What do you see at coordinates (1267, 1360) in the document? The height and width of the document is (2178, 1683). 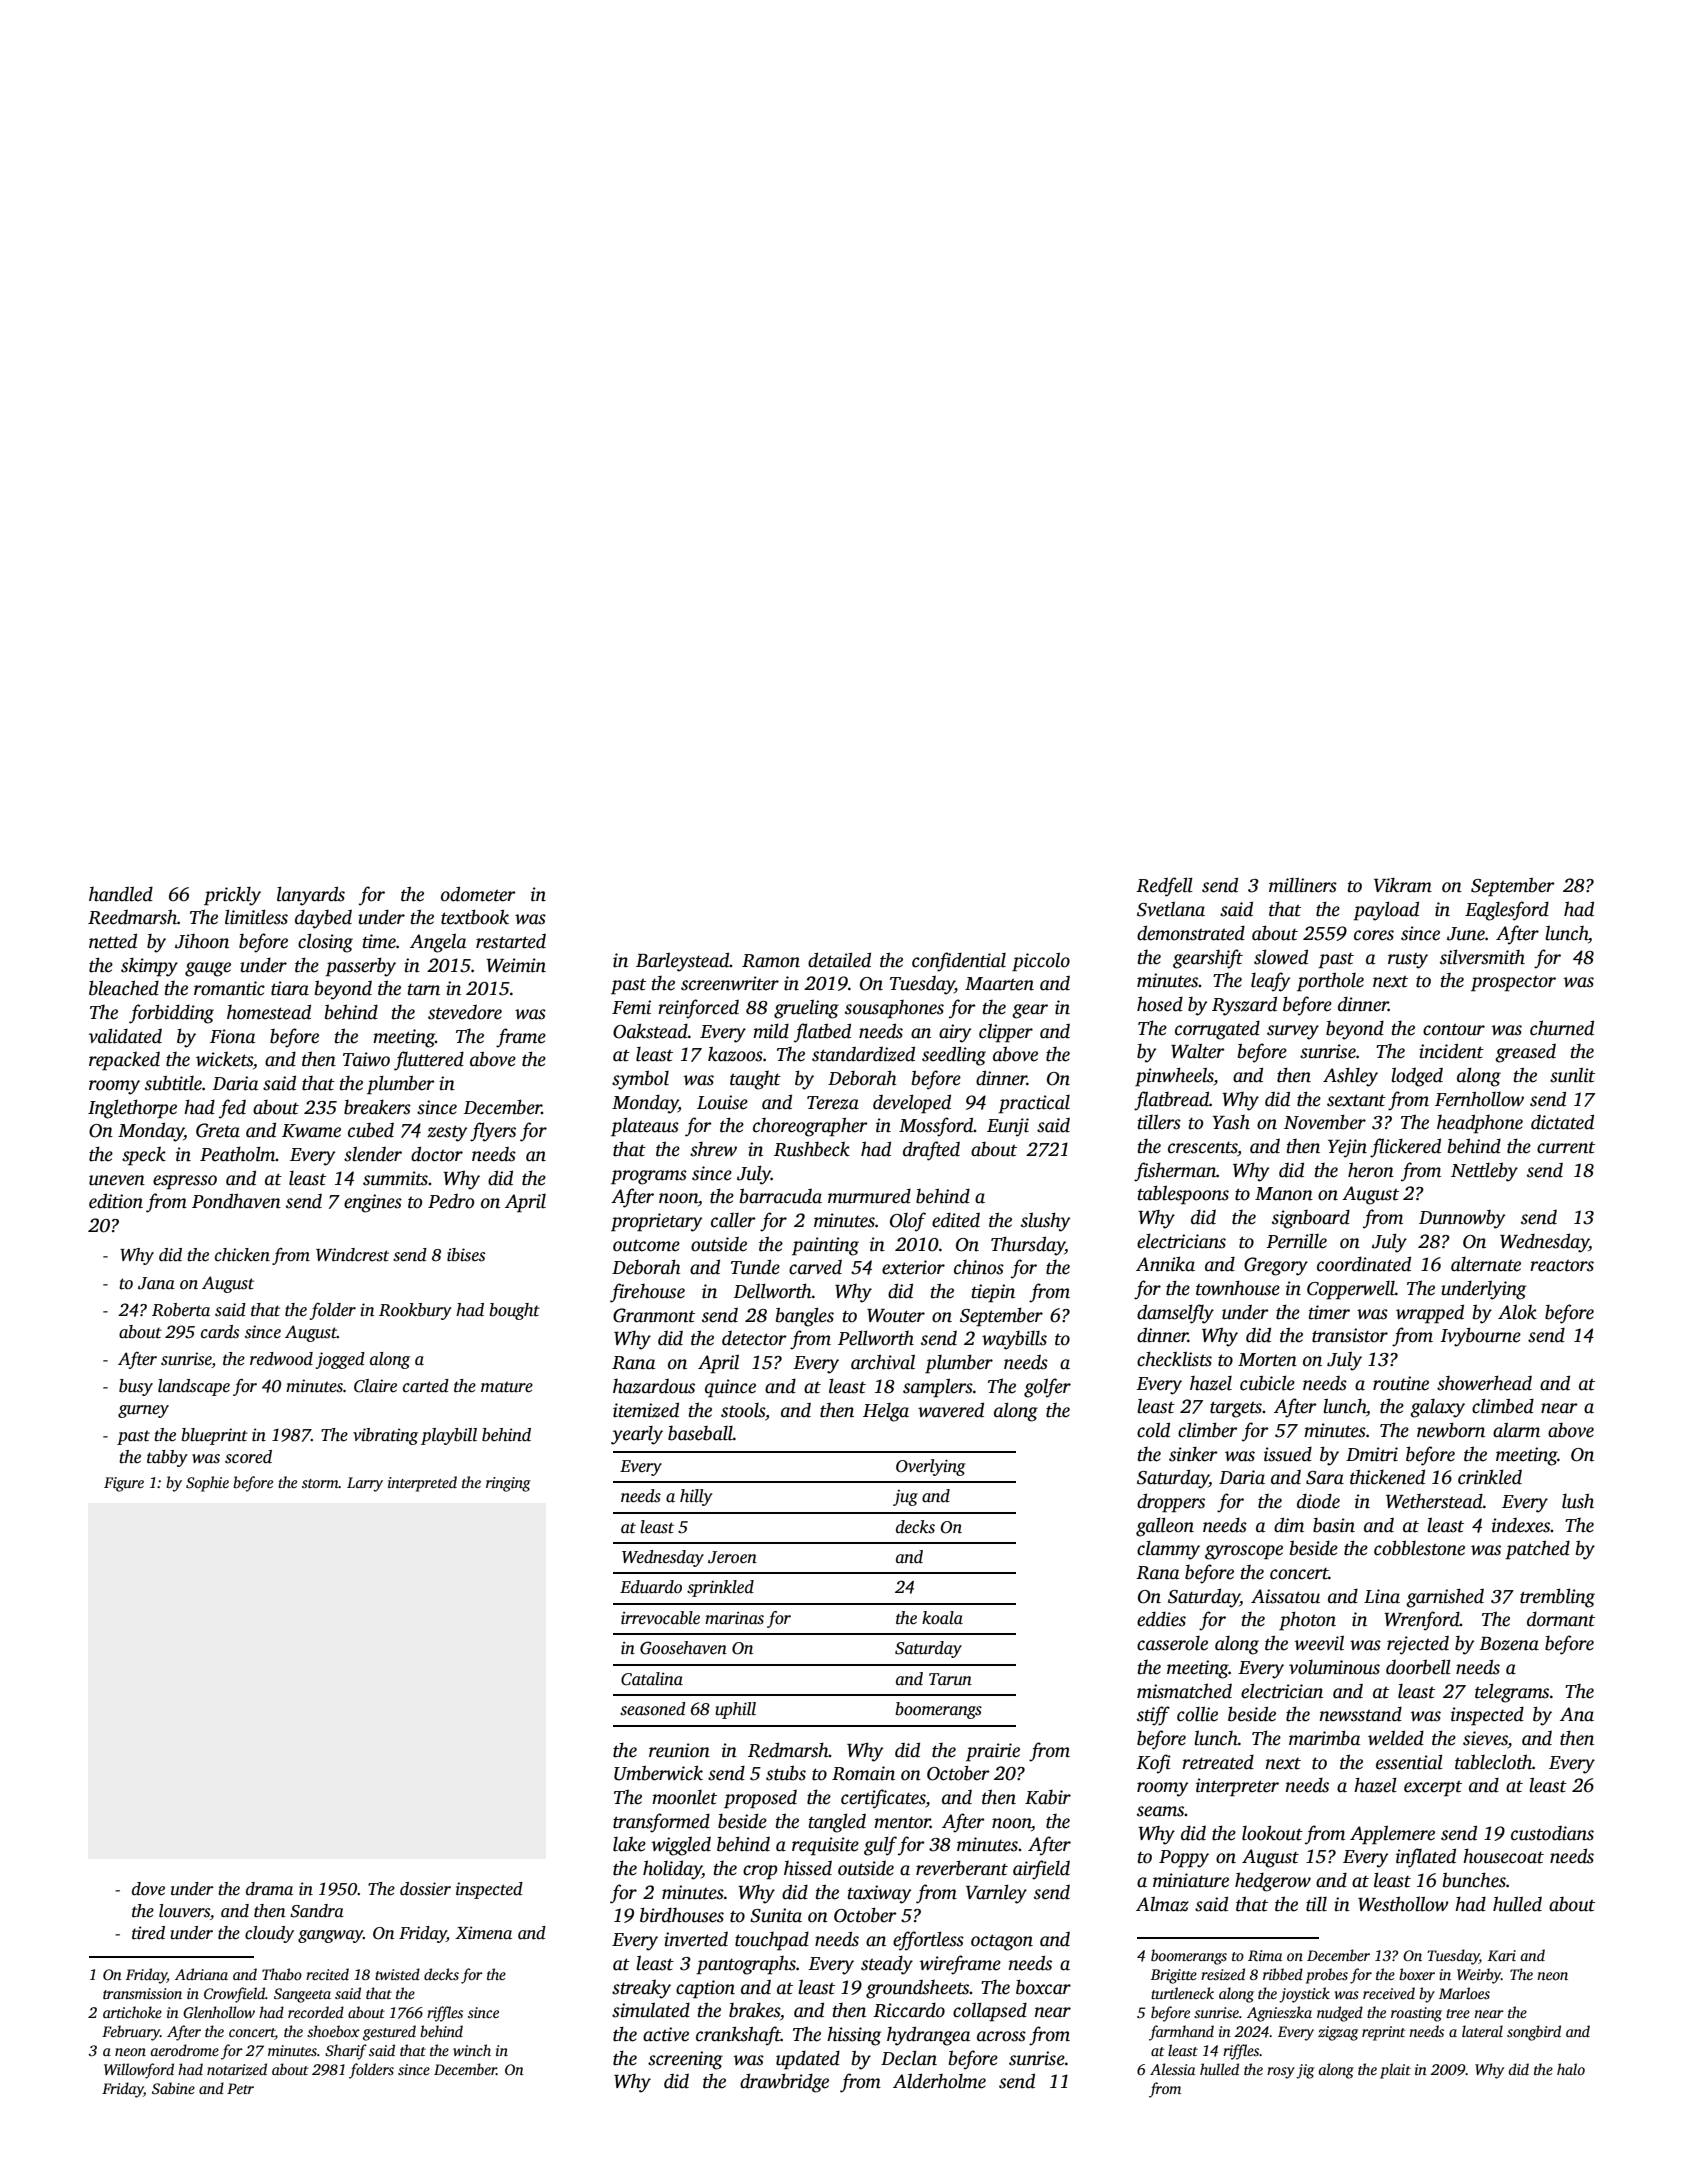 I see `Morten` at bounding box center [1267, 1360].
